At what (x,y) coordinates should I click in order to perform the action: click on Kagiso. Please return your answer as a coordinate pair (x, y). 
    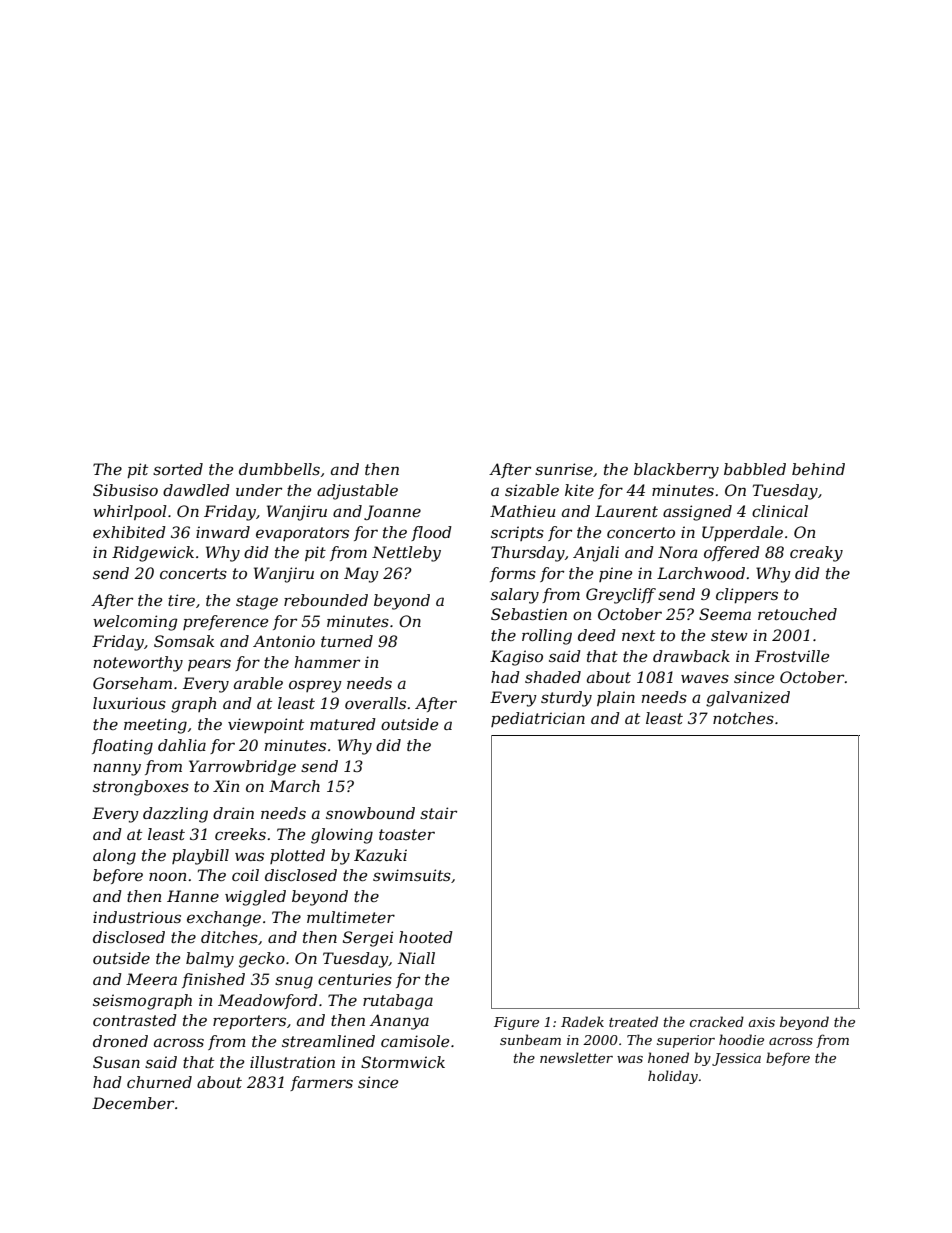
    Looking at the image, I should click on (516, 658).
